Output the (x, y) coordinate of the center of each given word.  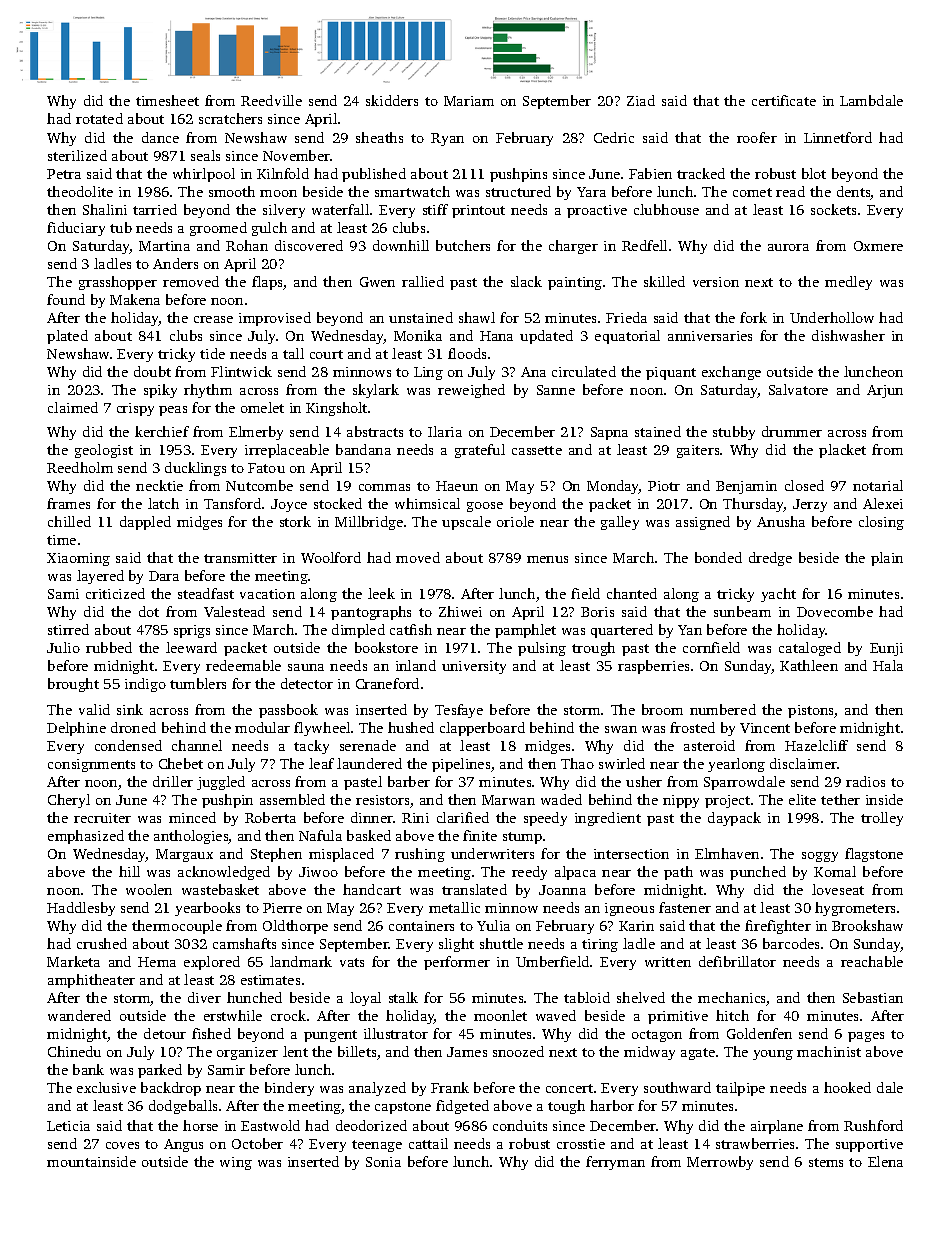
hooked (847, 1087)
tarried (155, 209)
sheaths (379, 137)
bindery (289, 1089)
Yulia (493, 925)
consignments (91, 765)
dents (854, 193)
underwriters (492, 853)
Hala (888, 665)
